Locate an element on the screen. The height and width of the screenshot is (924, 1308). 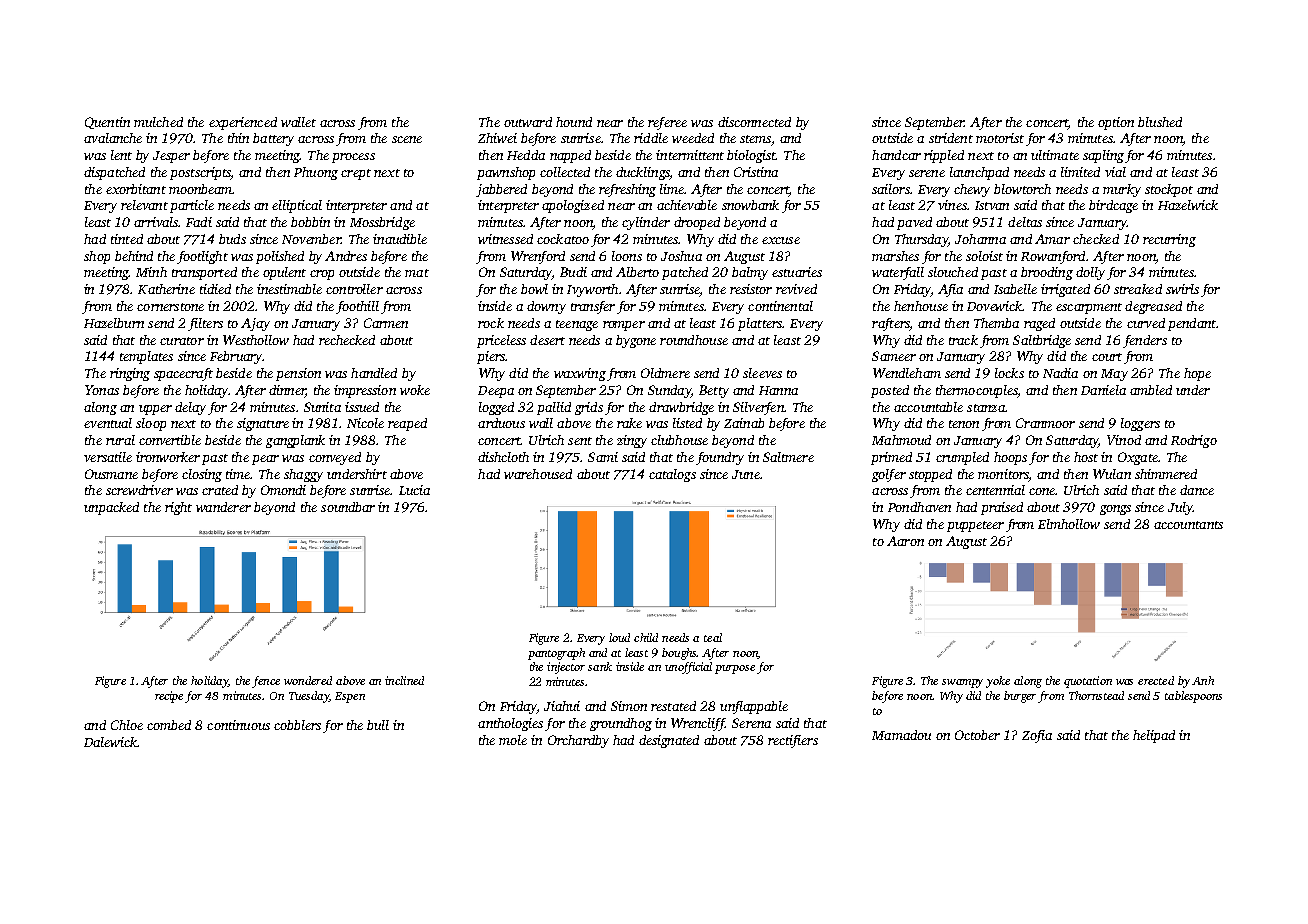
Espen is located at coordinates (350, 697).
